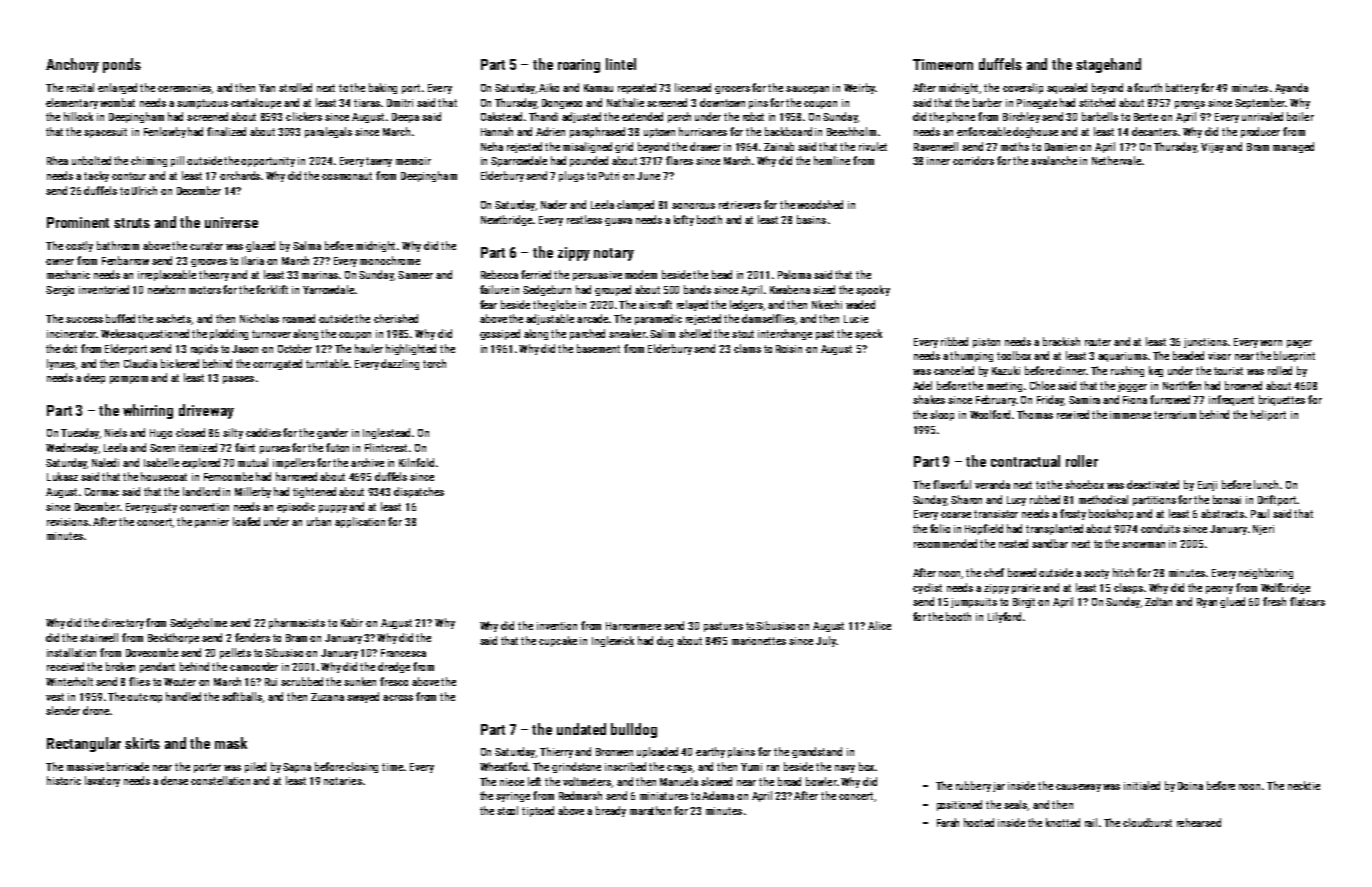  Describe the element at coordinates (206, 411) in the screenshot. I see `driveway` at that location.
